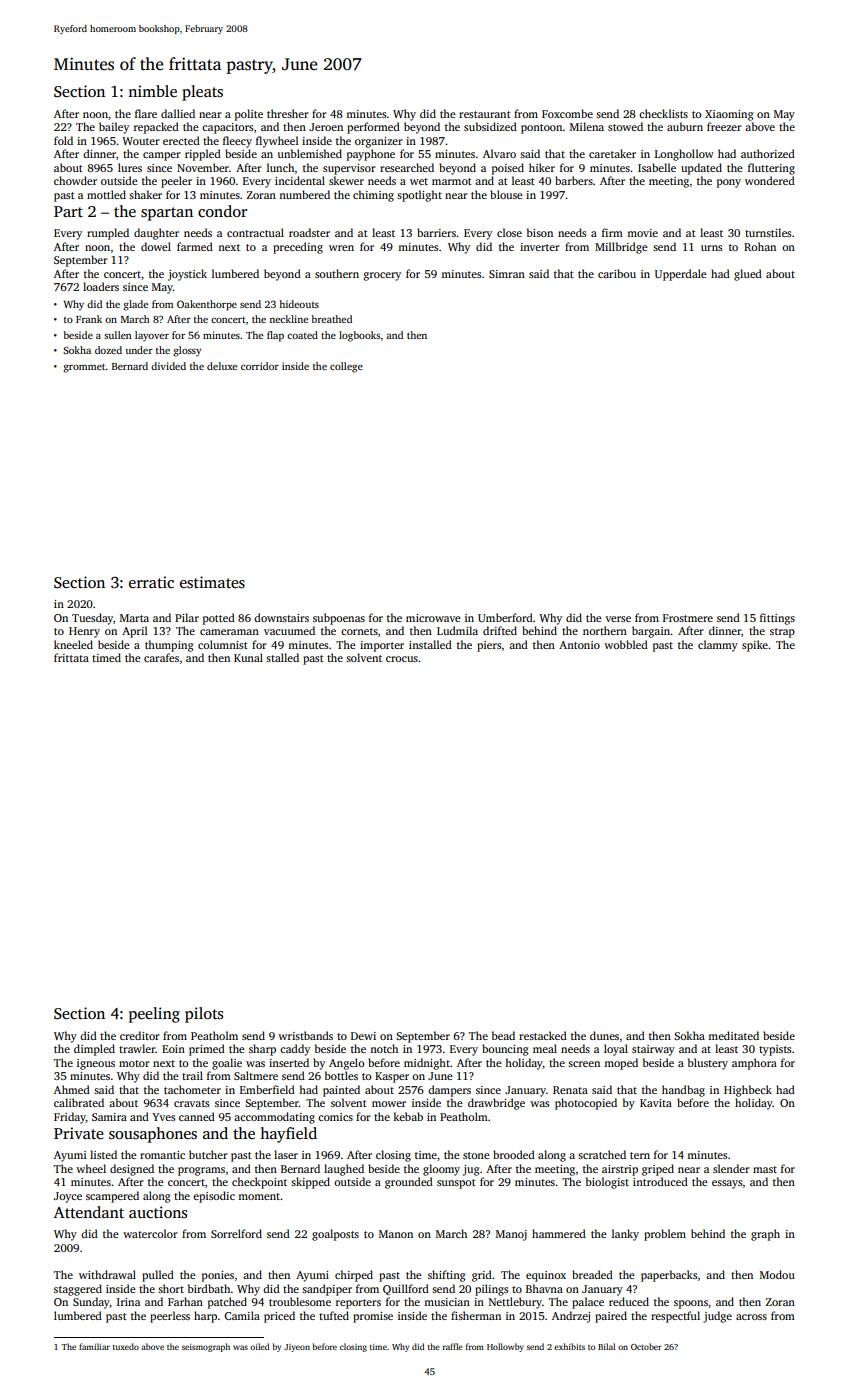 Image resolution: width=849 pixels, height=1400 pixels. What do you see at coordinates (777, 619) in the screenshot?
I see `fittings` at bounding box center [777, 619].
